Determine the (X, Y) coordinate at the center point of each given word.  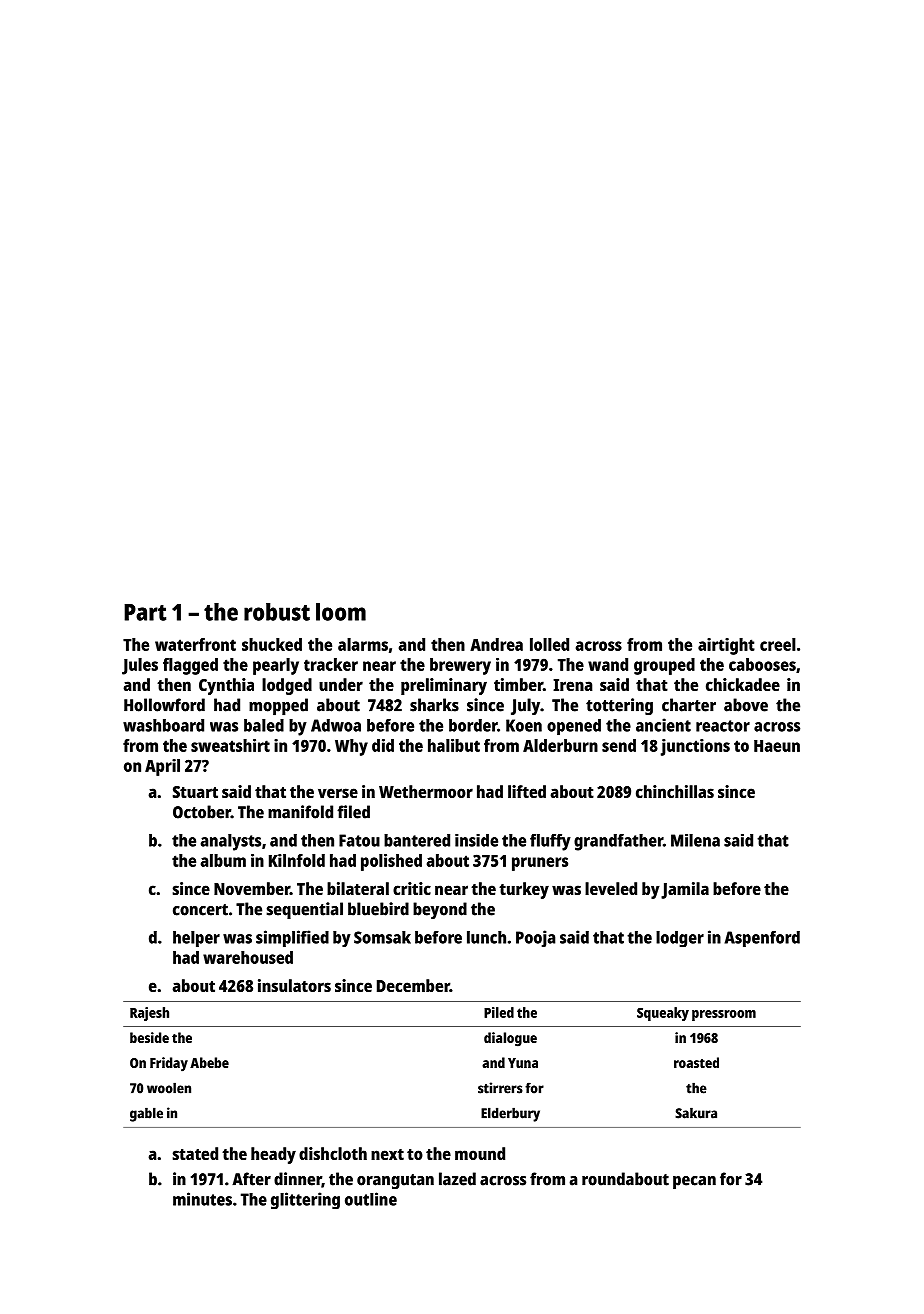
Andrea (496, 644)
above (746, 705)
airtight (726, 646)
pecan (694, 1182)
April (162, 767)
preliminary (444, 686)
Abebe (209, 1062)
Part (145, 612)
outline (371, 1199)
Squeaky (663, 1014)
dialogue (510, 1039)
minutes (202, 1199)
